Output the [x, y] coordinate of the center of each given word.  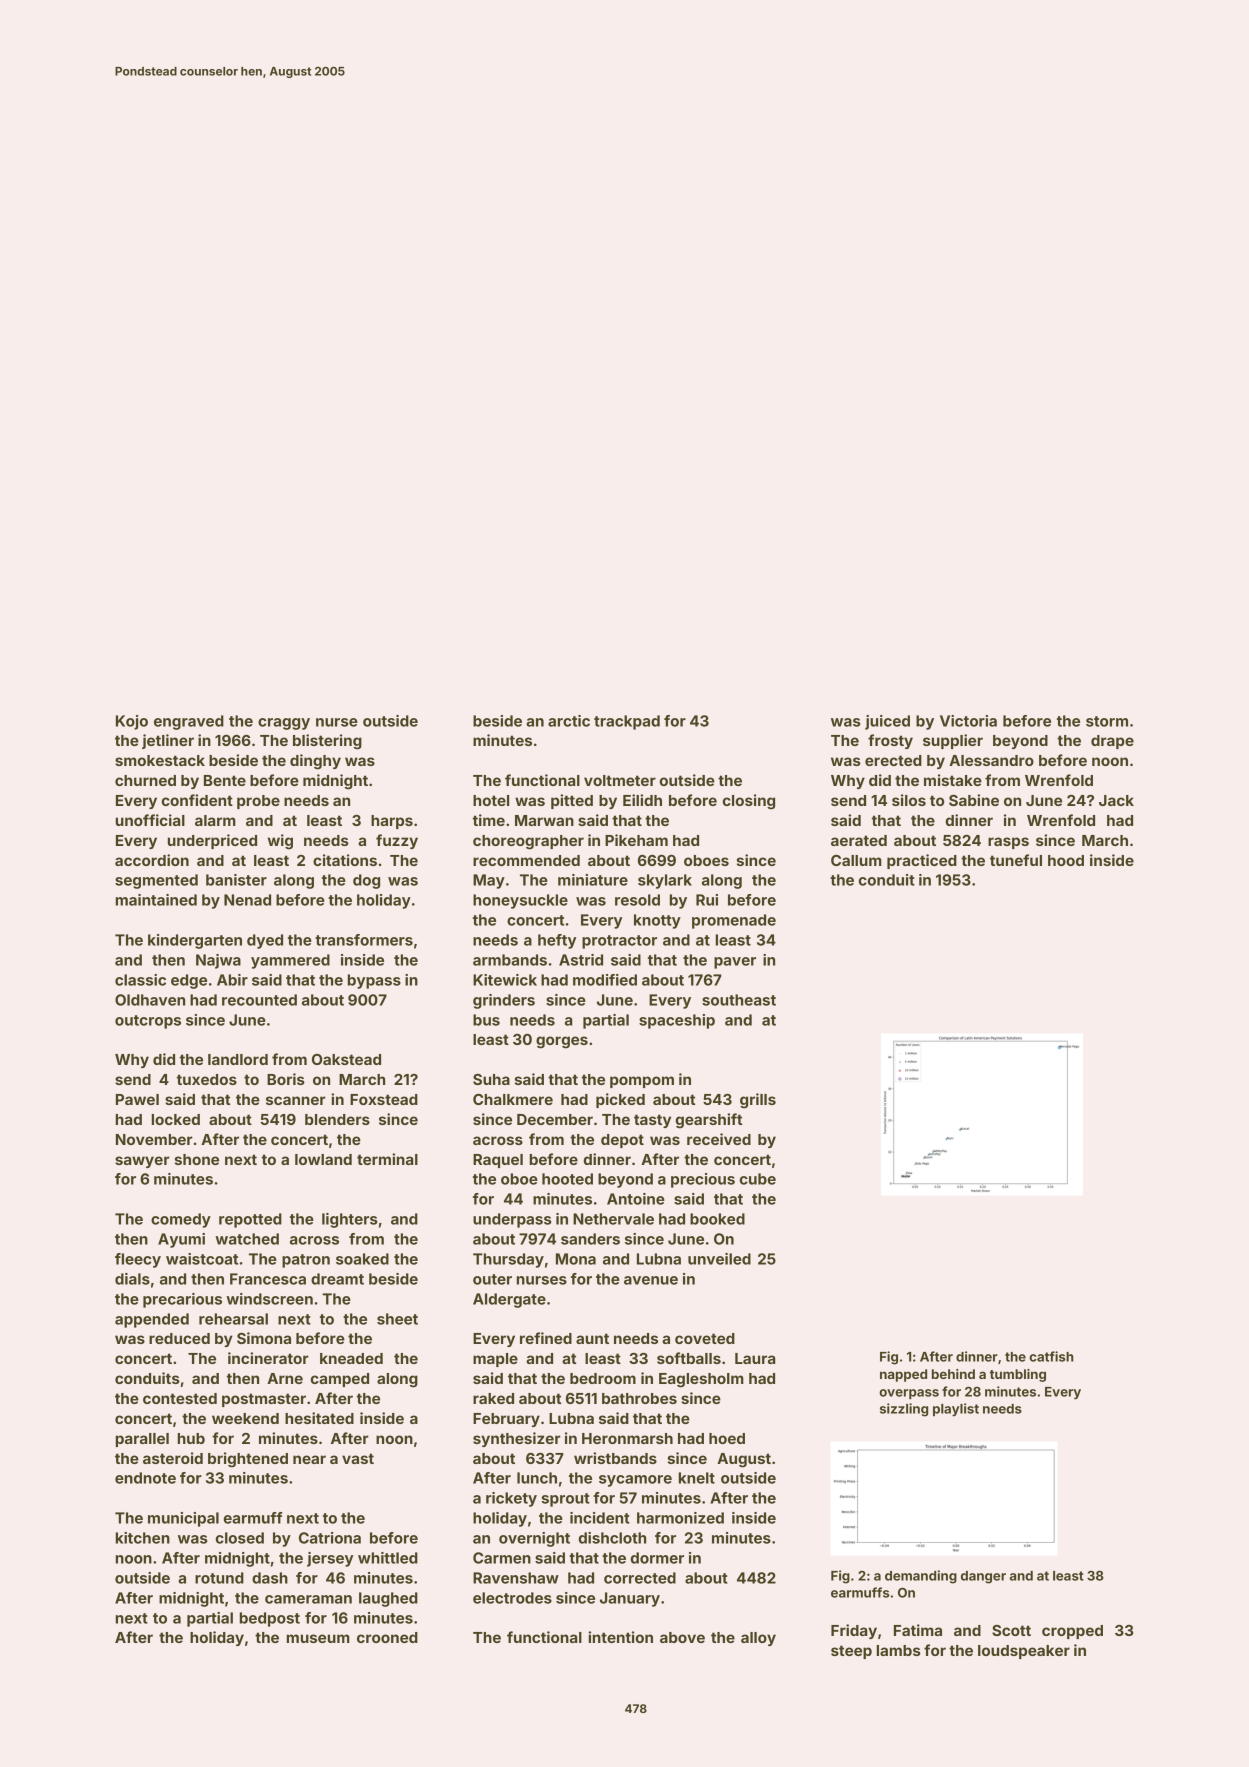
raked [493, 1398]
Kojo [132, 722]
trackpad [627, 722]
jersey [330, 1559]
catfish [1051, 1356]
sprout [565, 1500]
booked [717, 1219]
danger [983, 1577]
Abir [232, 980]
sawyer [142, 1162]
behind [953, 1374]
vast [358, 1458]
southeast [739, 1000]
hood [1066, 860]
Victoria [968, 721]
